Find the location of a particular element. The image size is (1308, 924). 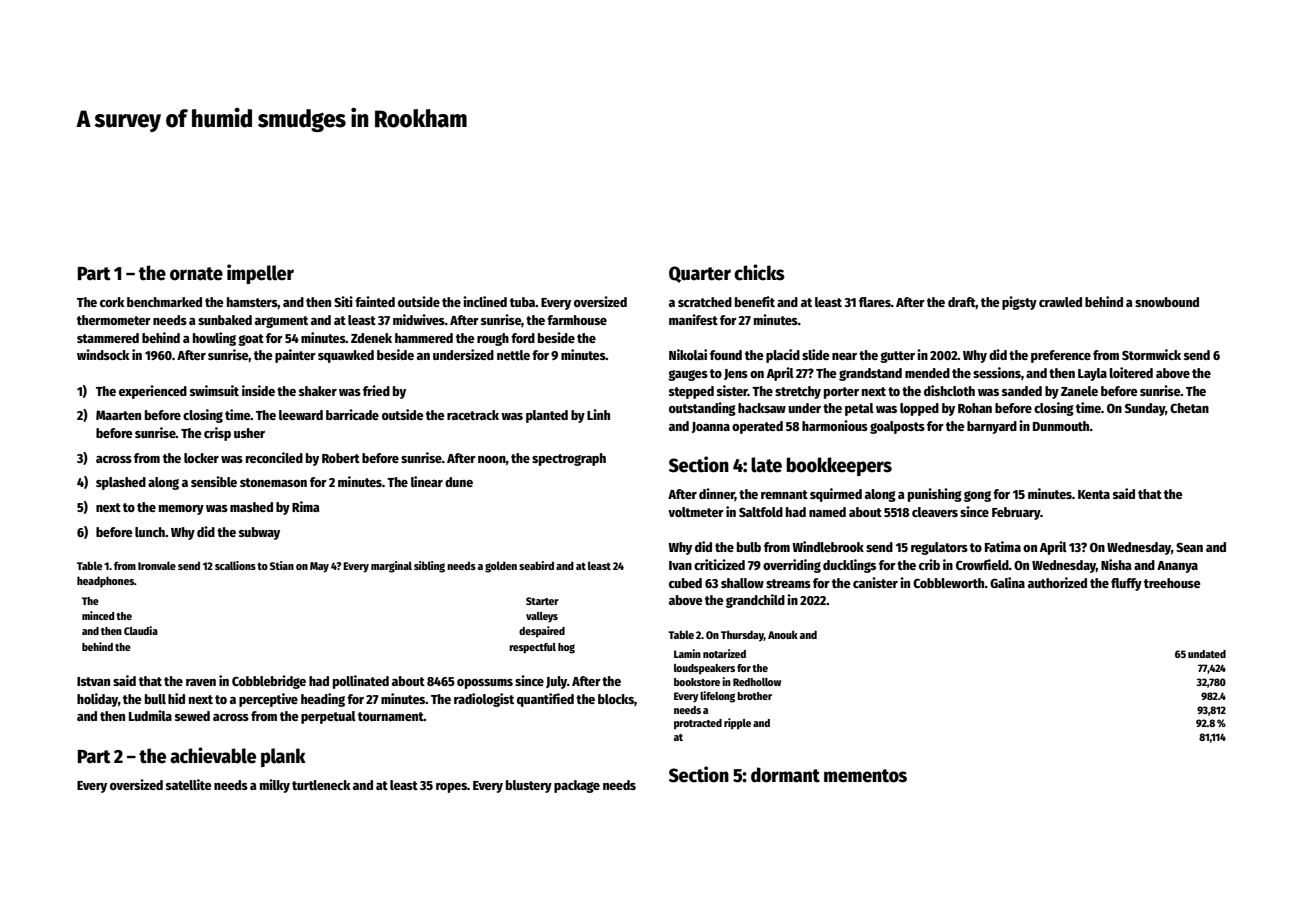

package is located at coordinates (577, 786).
